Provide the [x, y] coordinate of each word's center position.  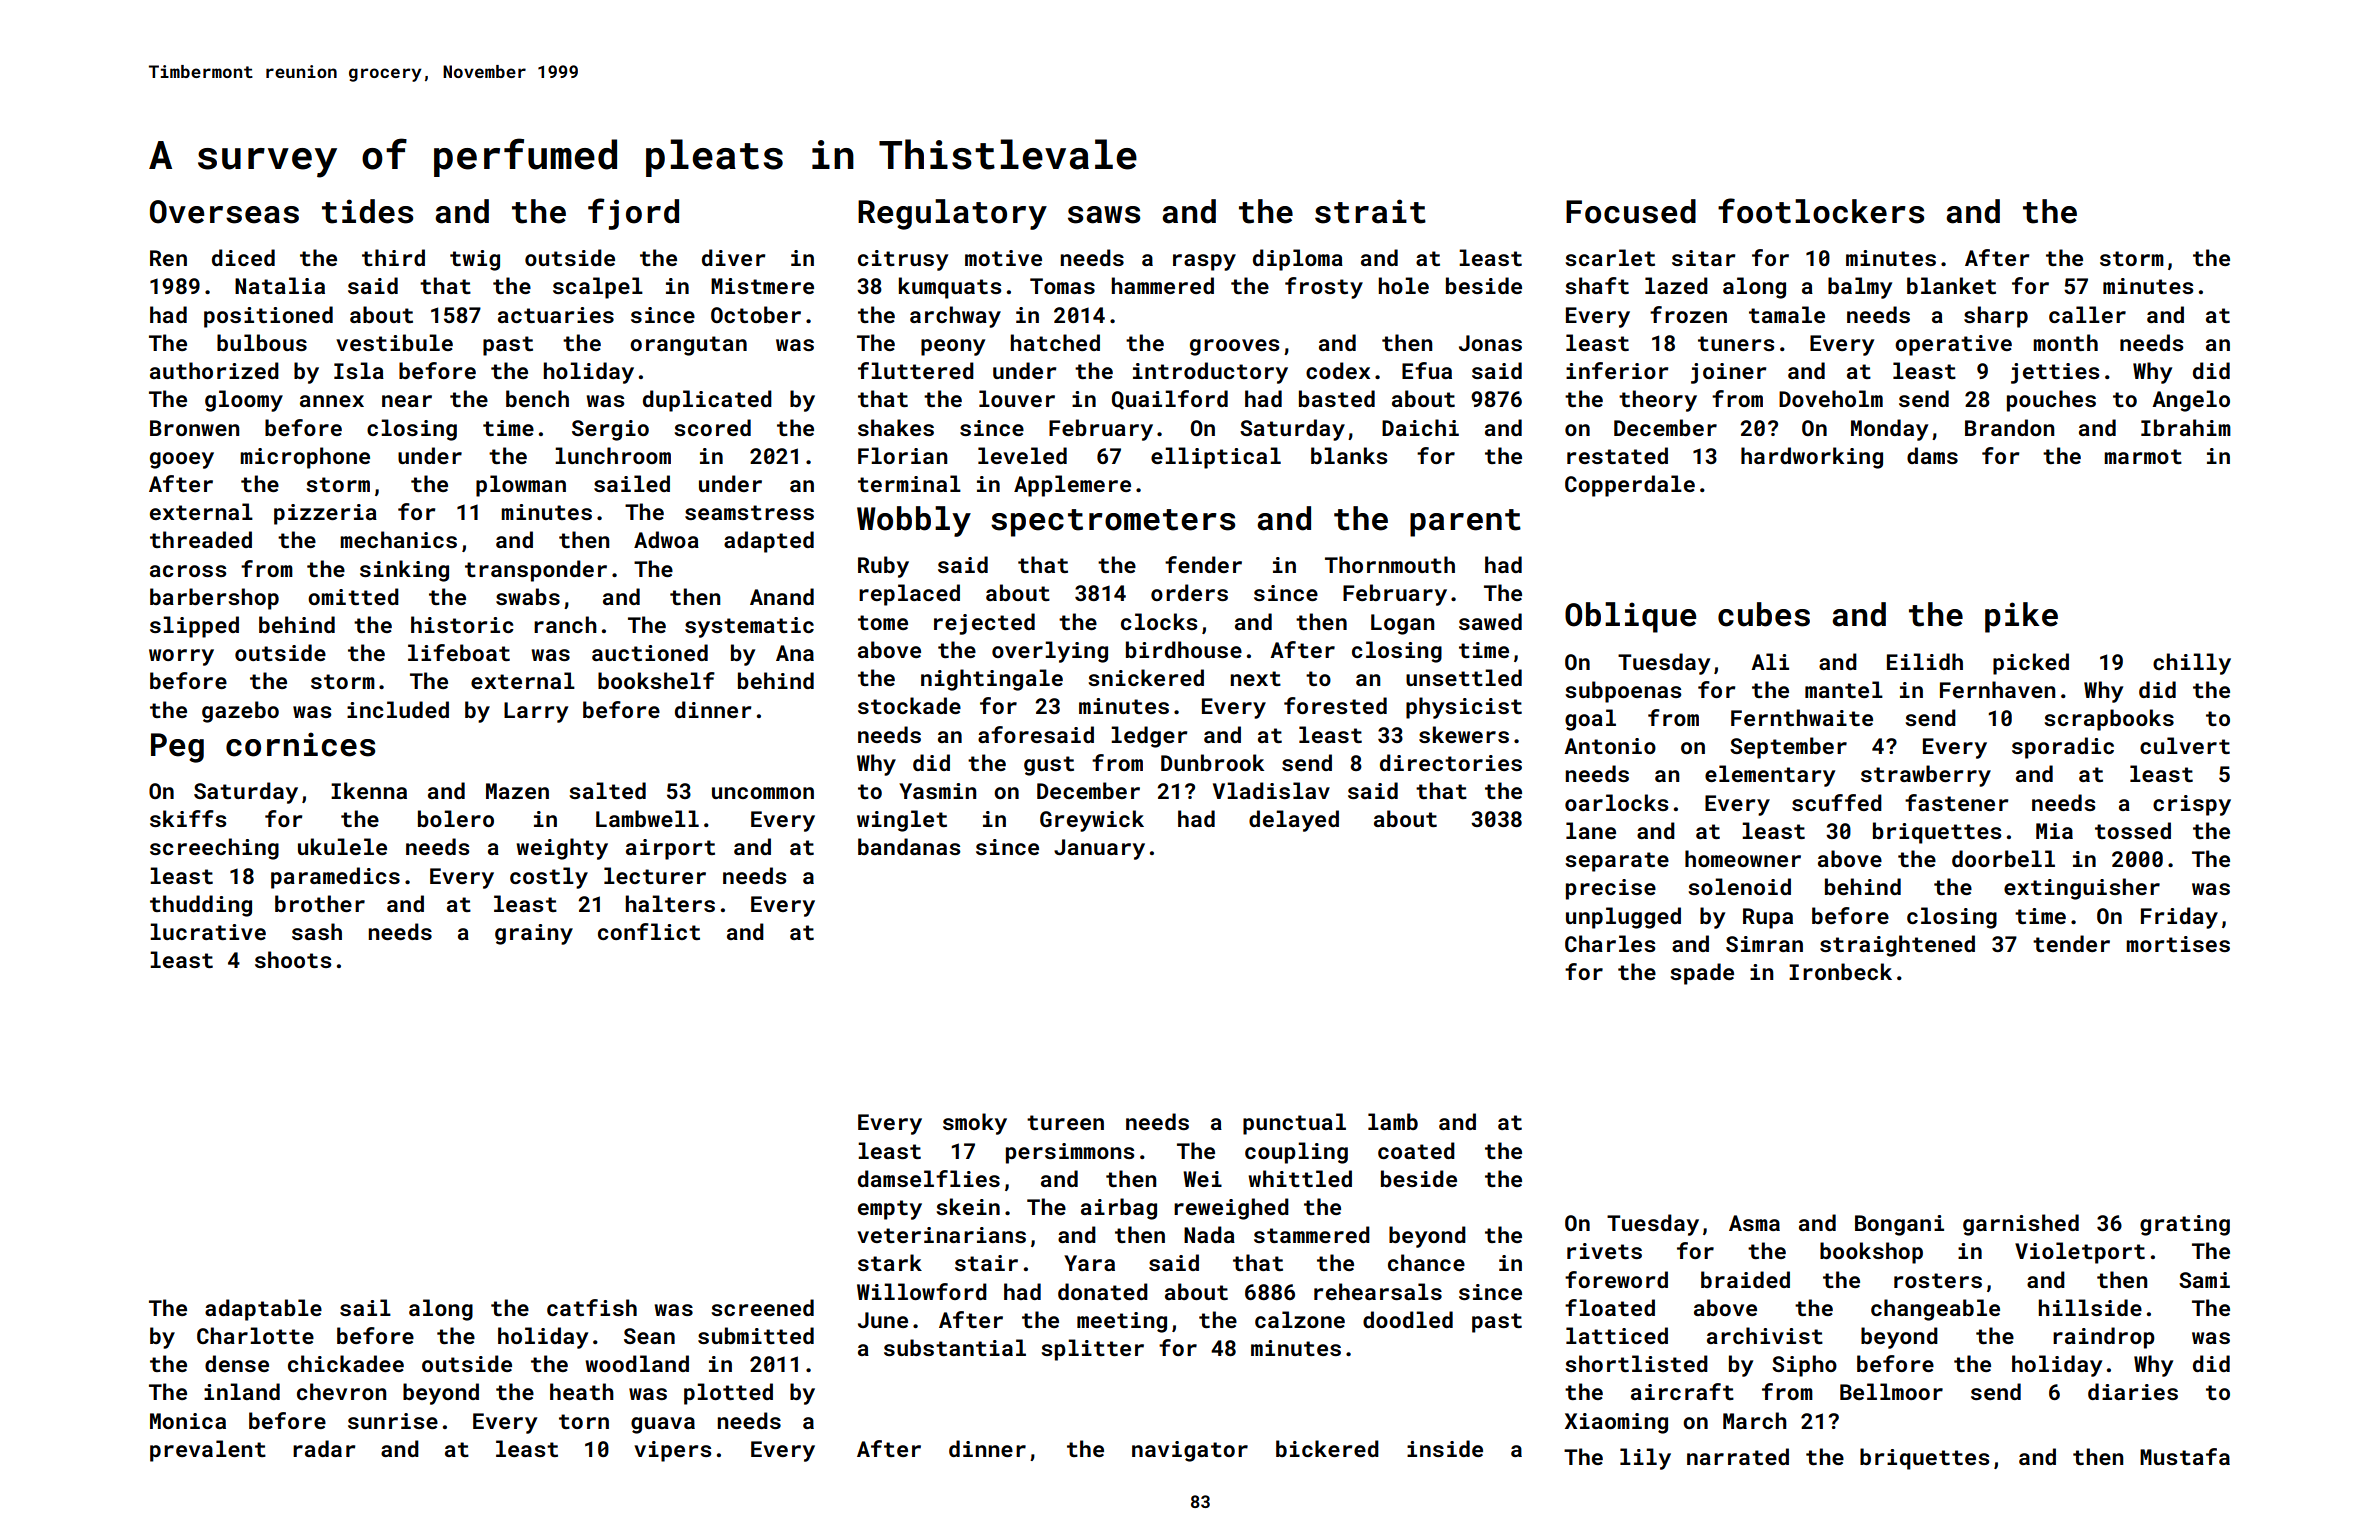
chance [1426, 1262]
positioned [268, 317]
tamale [1787, 314]
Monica [188, 1421]
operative [1953, 345]
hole [1403, 285]
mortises [2178, 944]
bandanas [909, 846]
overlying [1050, 652]
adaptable [263, 1310]
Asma [1754, 1223]
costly [549, 878]
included [398, 709]
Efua [1427, 370]
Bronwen [194, 428]
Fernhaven [1997, 689]
